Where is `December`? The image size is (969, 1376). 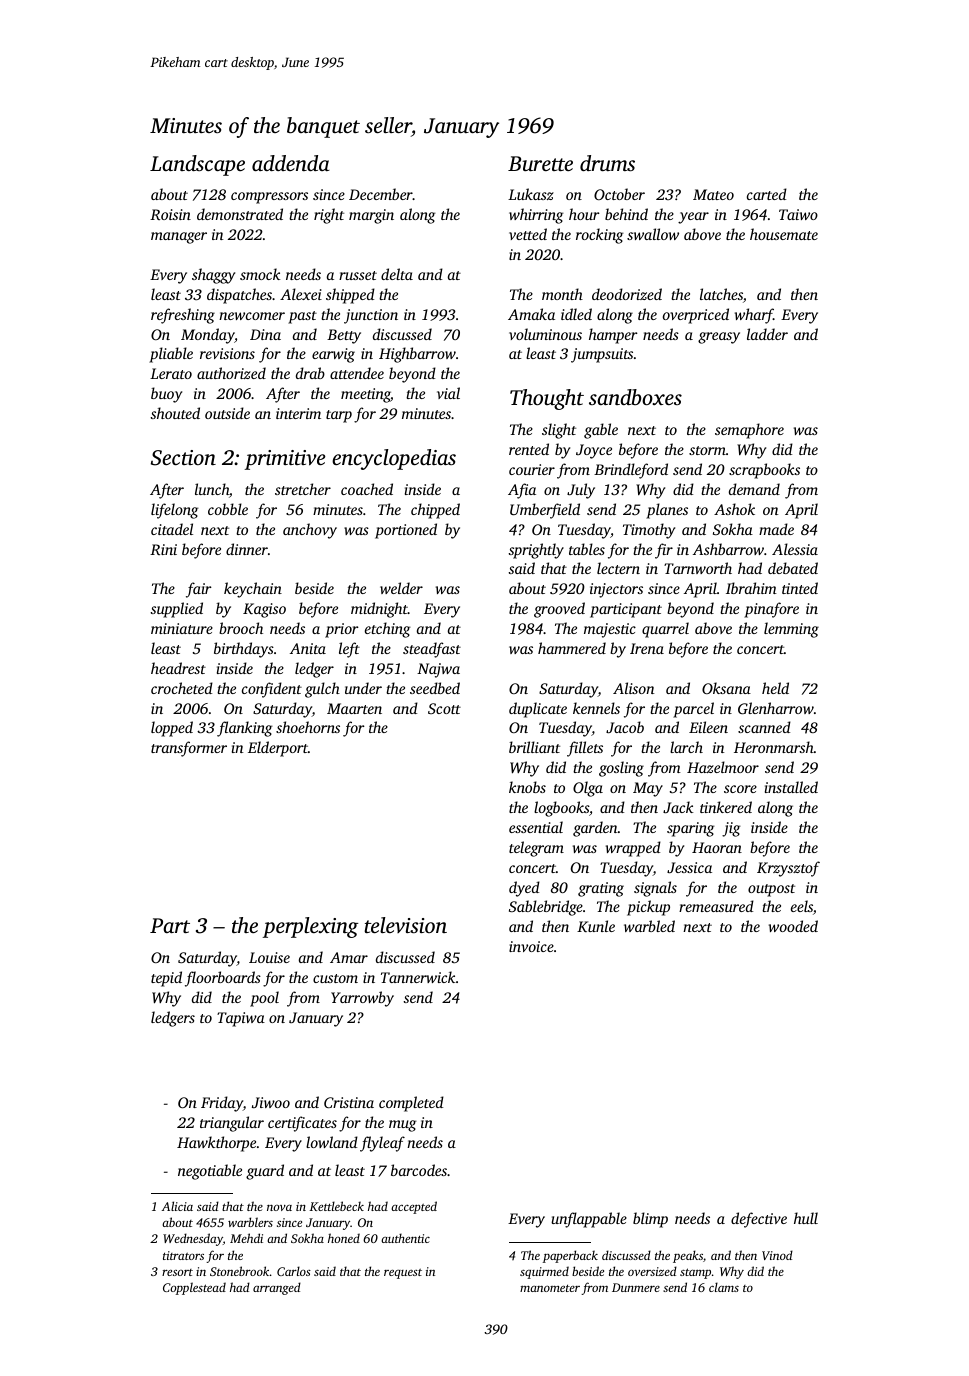
December is located at coordinates (381, 194).
